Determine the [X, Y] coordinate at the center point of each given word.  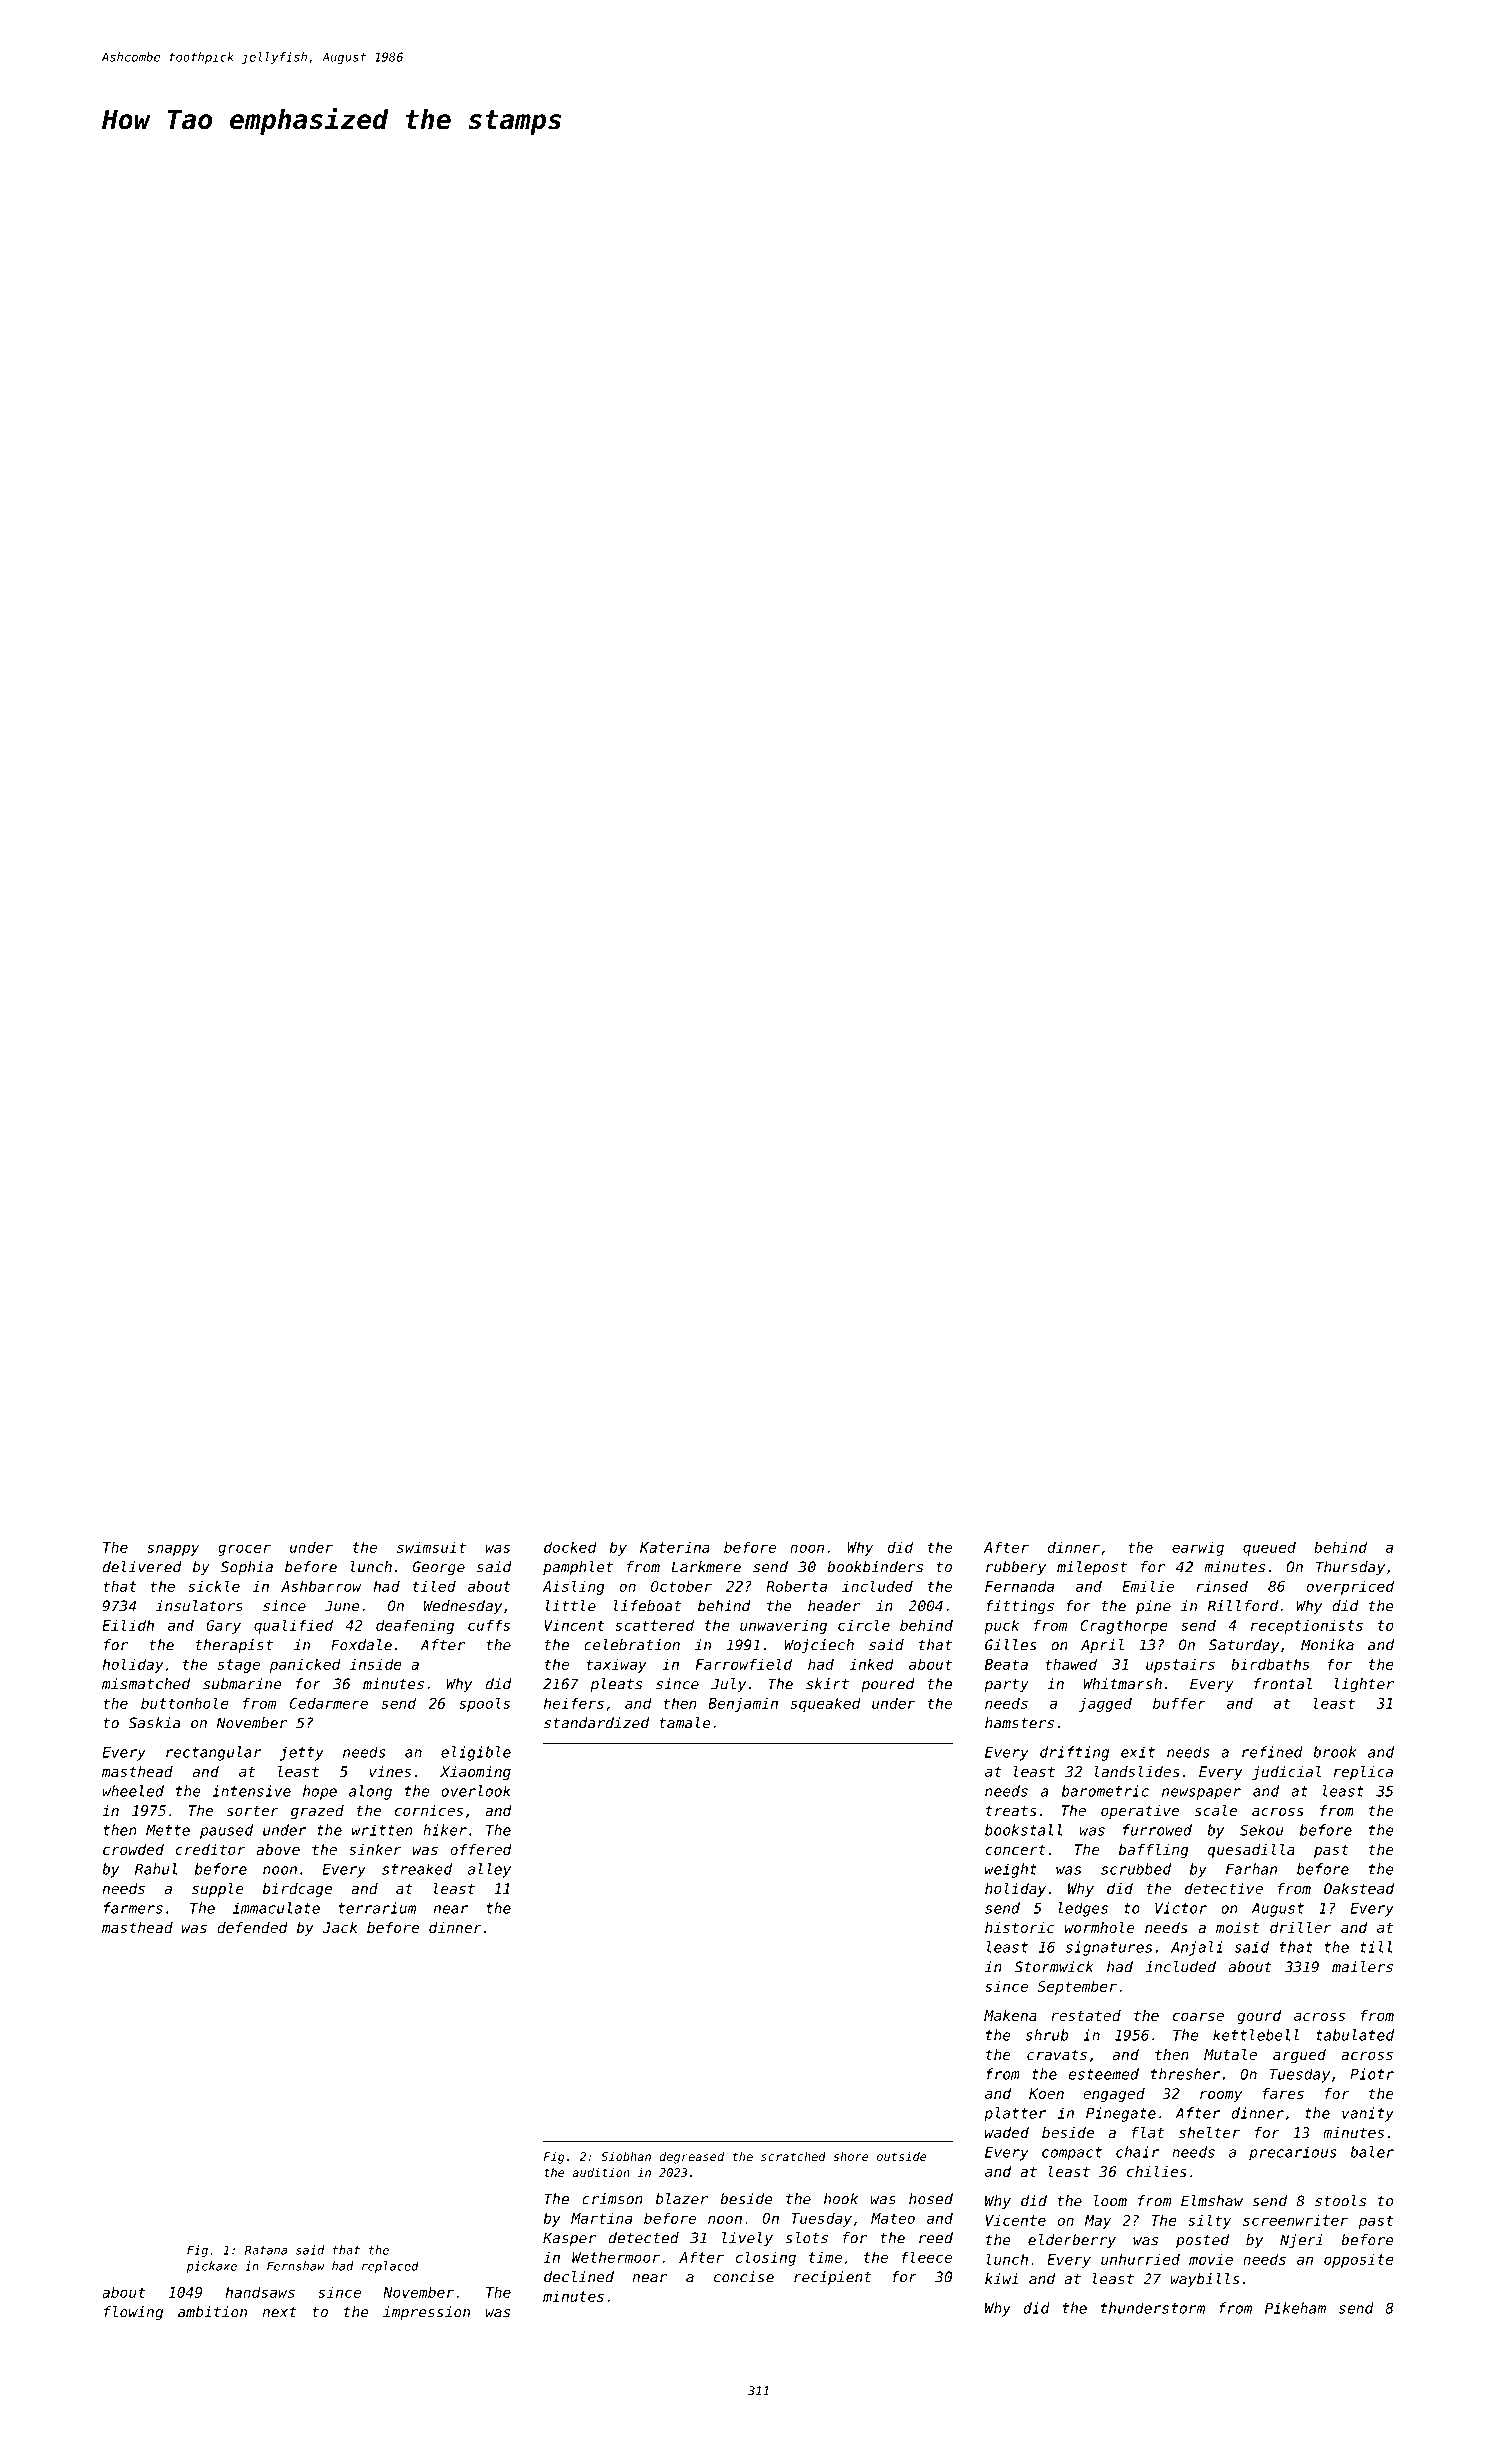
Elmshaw [1212, 2201]
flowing [133, 2313]
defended [252, 1927]
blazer [682, 2199]
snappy [173, 1550]
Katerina [675, 1547]
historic [1019, 1927]
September [1077, 1987]
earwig [1198, 1548]
